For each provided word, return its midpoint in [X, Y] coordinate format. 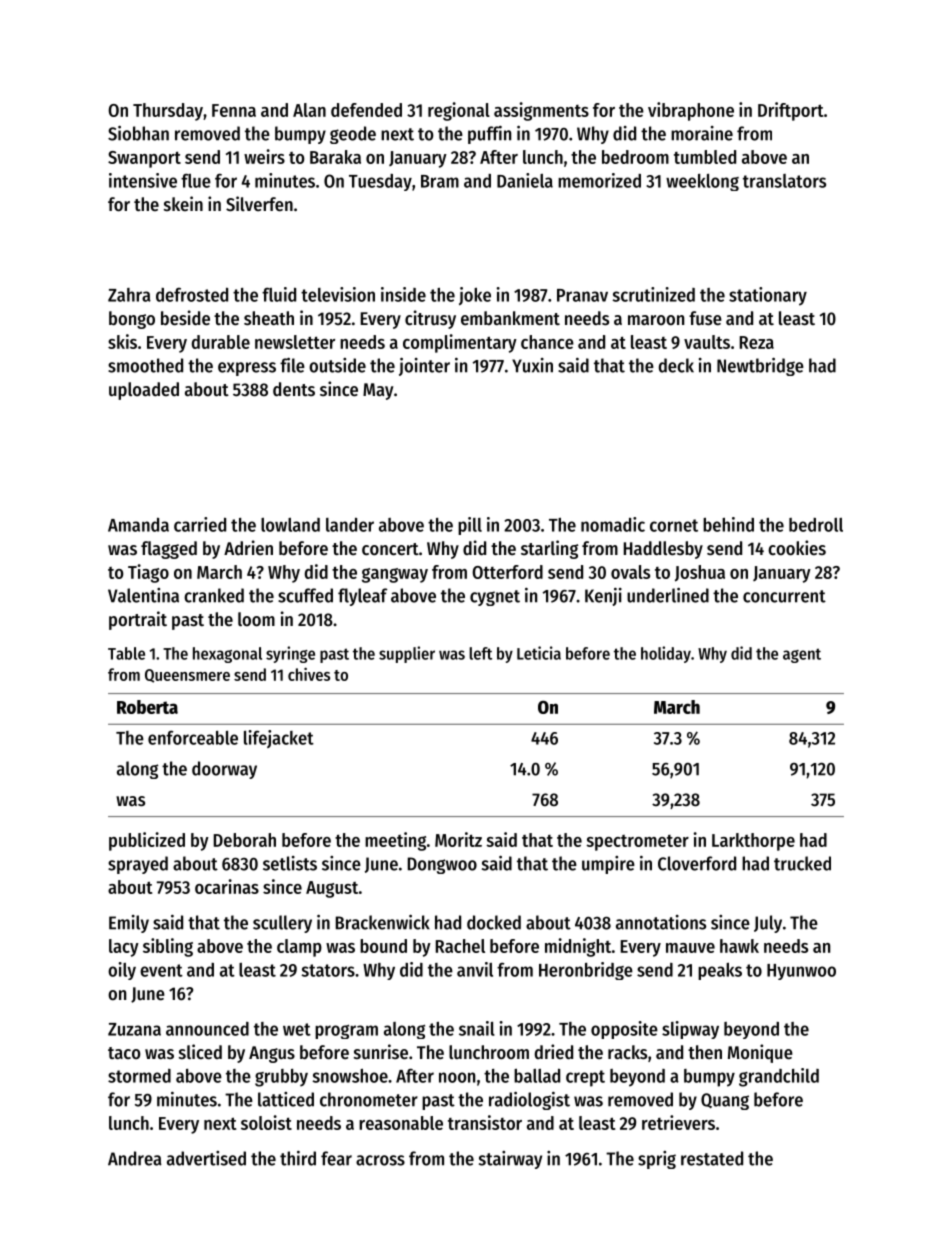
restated [712, 1158]
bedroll [816, 525]
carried [200, 524]
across [380, 1160]
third [298, 1158]
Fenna [234, 110]
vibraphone [691, 111]
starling [549, 549]
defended [366, 110]
